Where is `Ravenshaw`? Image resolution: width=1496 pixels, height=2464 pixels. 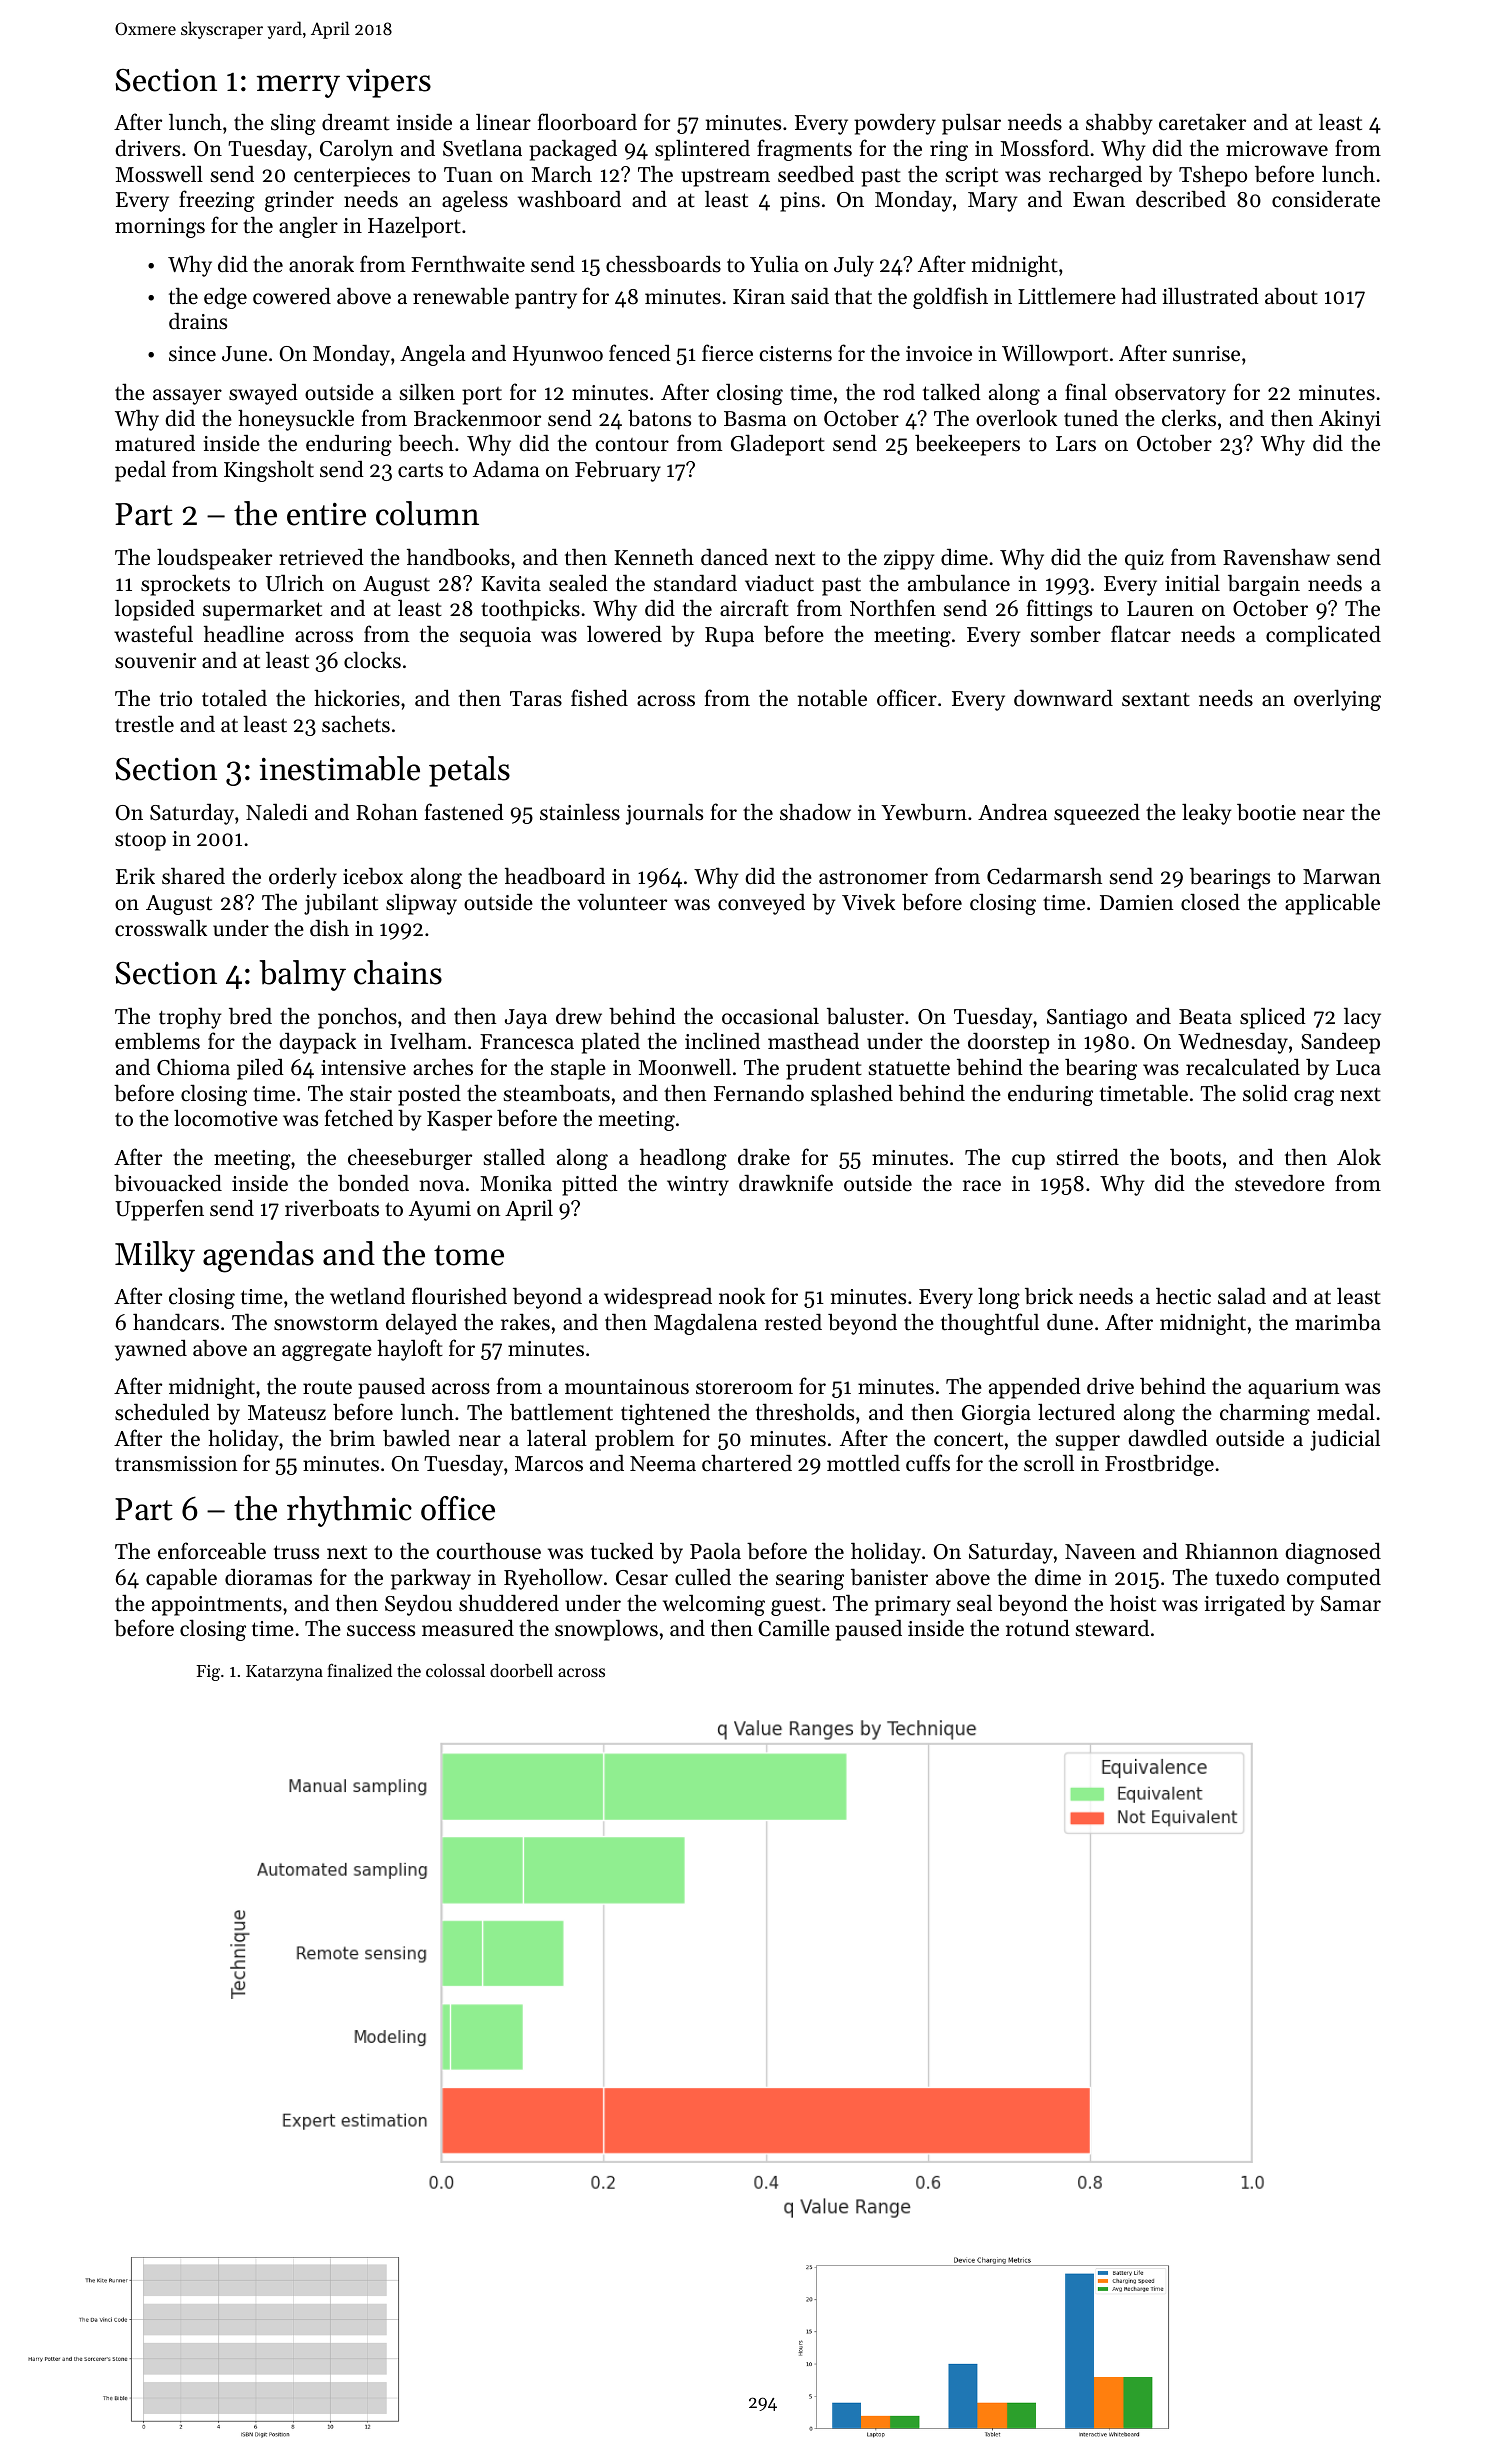 Ravenshaw is located at coordinates (1276, 557).
